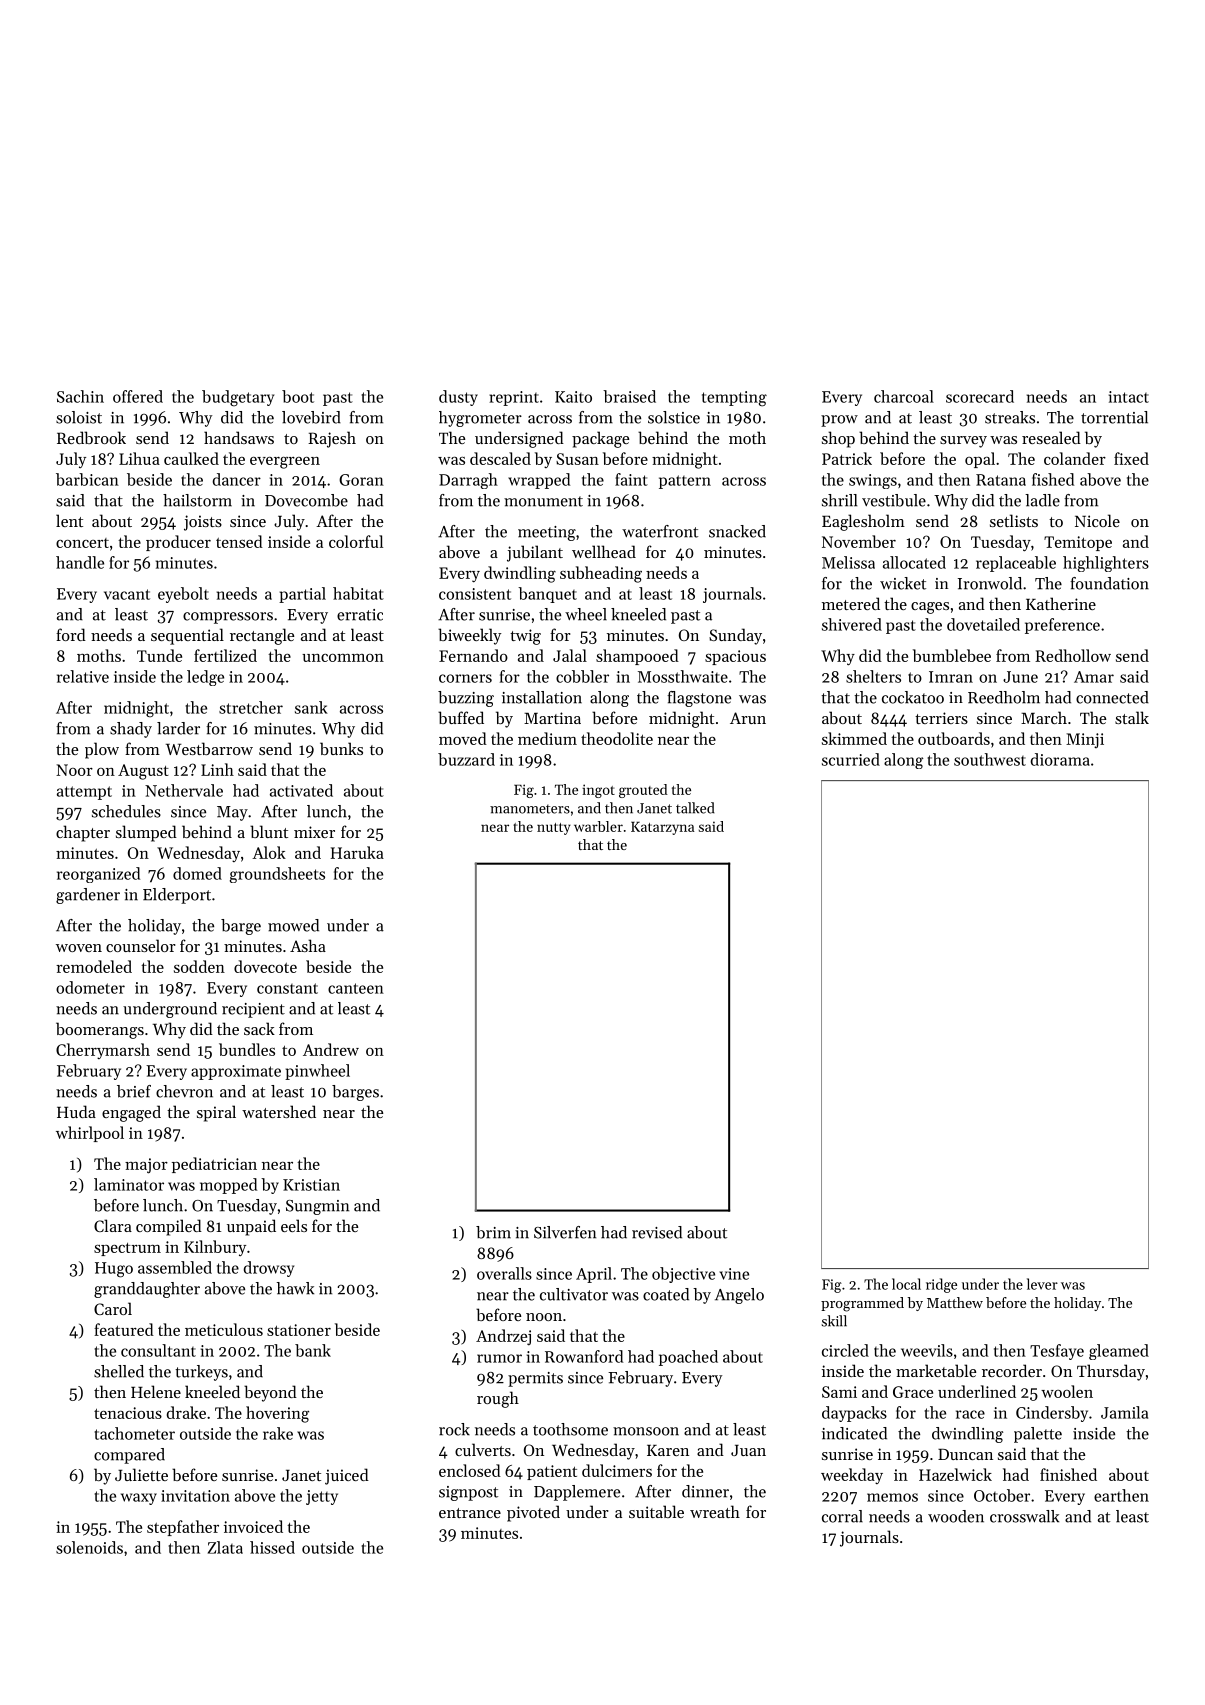 This screenshot has height=1705, width=1205. Describe the element at coordinates (657, 1232) in the screenshot. I see `revised` at that location.
